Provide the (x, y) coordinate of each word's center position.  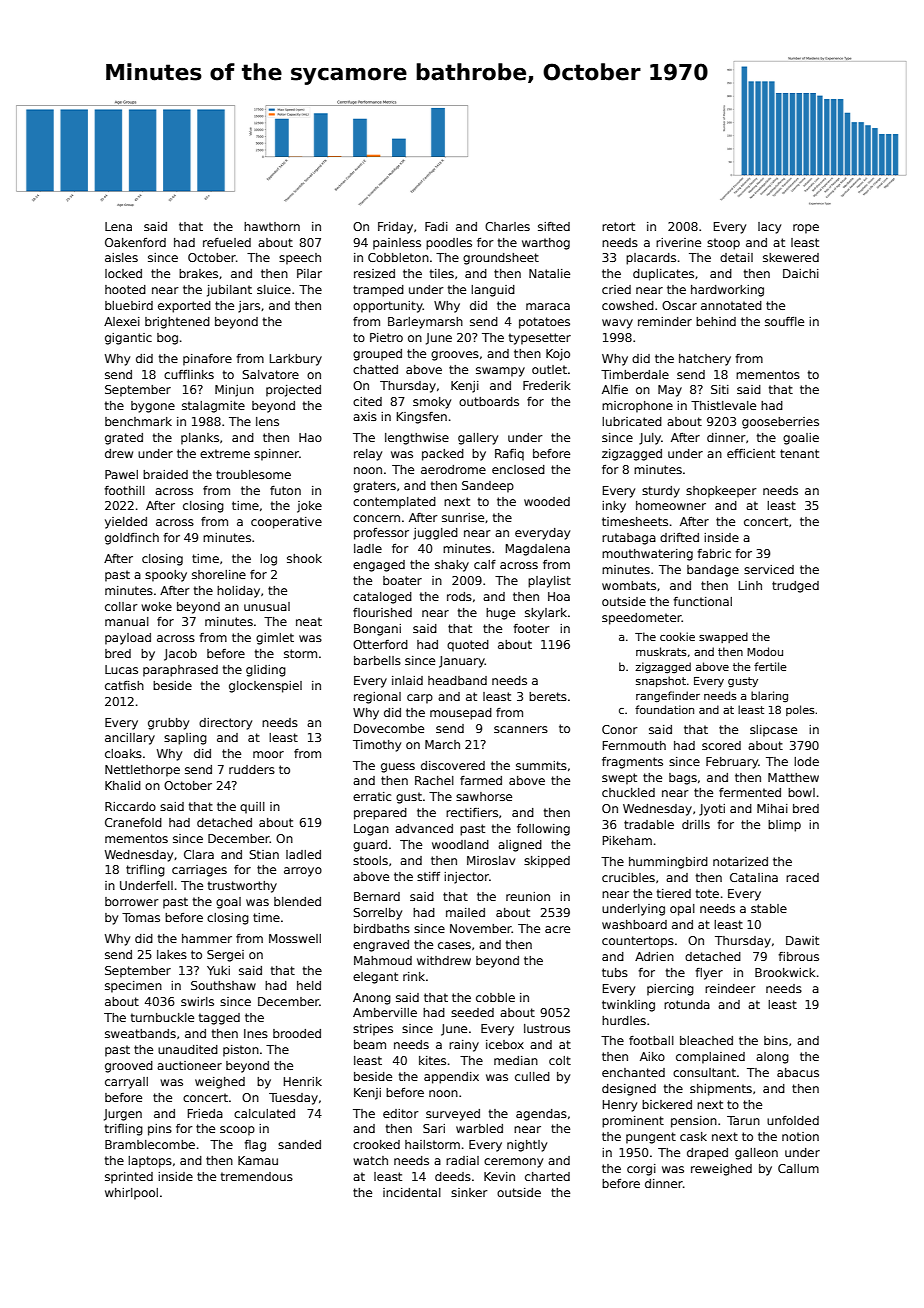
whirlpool (131, 1194)
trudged (795, 587)
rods (459, 596)
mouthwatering (647, 555)
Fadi (436, 226)
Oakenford (135, 242)
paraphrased (180, 671)
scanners (521, 729)
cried (616, 289)
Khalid (123, 785)
